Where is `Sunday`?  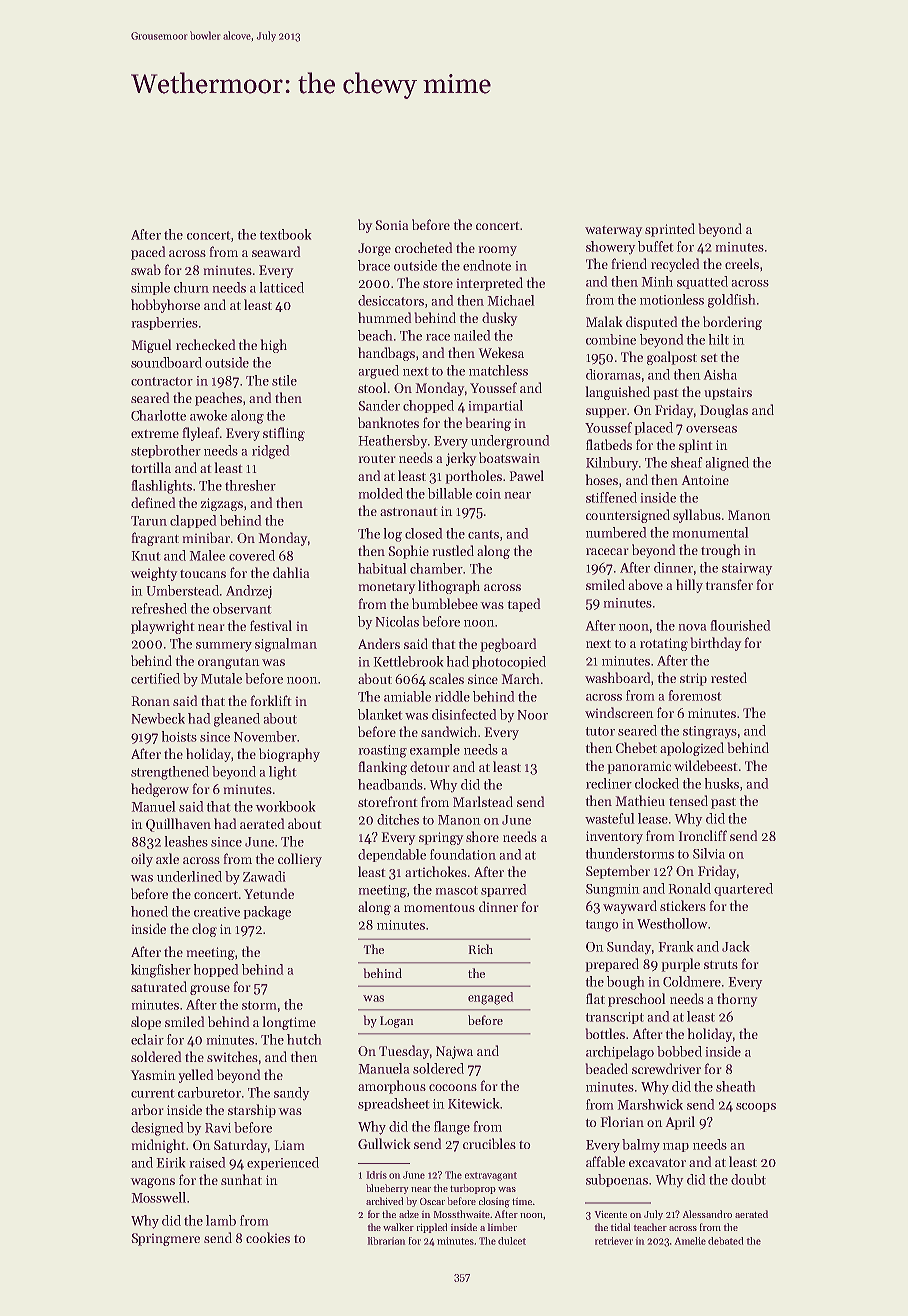
Sunday is located at coordinates (629, 947).
